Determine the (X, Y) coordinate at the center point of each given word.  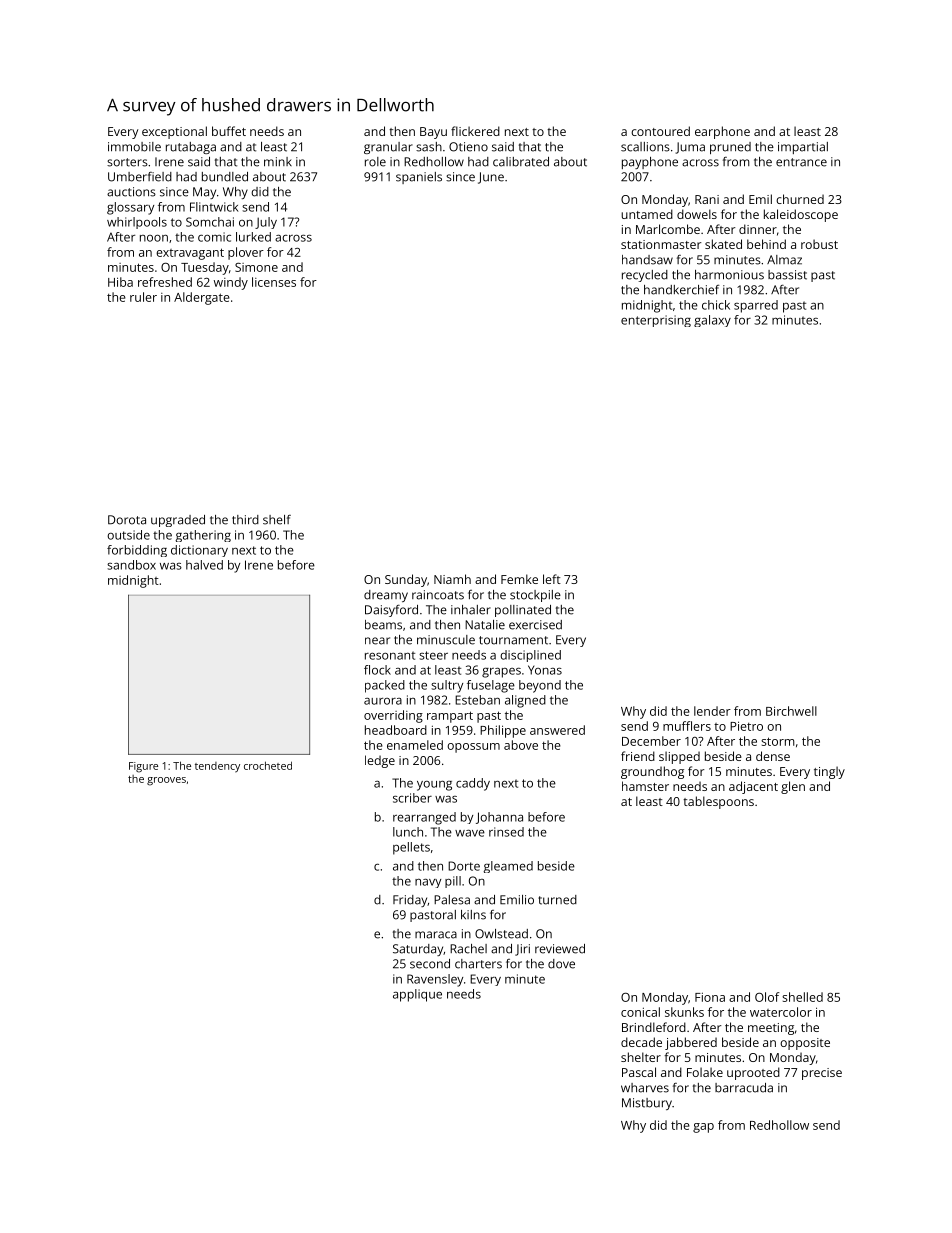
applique (417, 995)
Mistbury (647, 1104)
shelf (277, 520)
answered (557, 730)
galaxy (712, 321)
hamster (645, 786)
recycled (645, 276)
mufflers (687, 726)
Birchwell (791, 711)
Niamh (452, 579)
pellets (411, 848)
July (266, 223)
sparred (756, 306)
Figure (143, 767)
